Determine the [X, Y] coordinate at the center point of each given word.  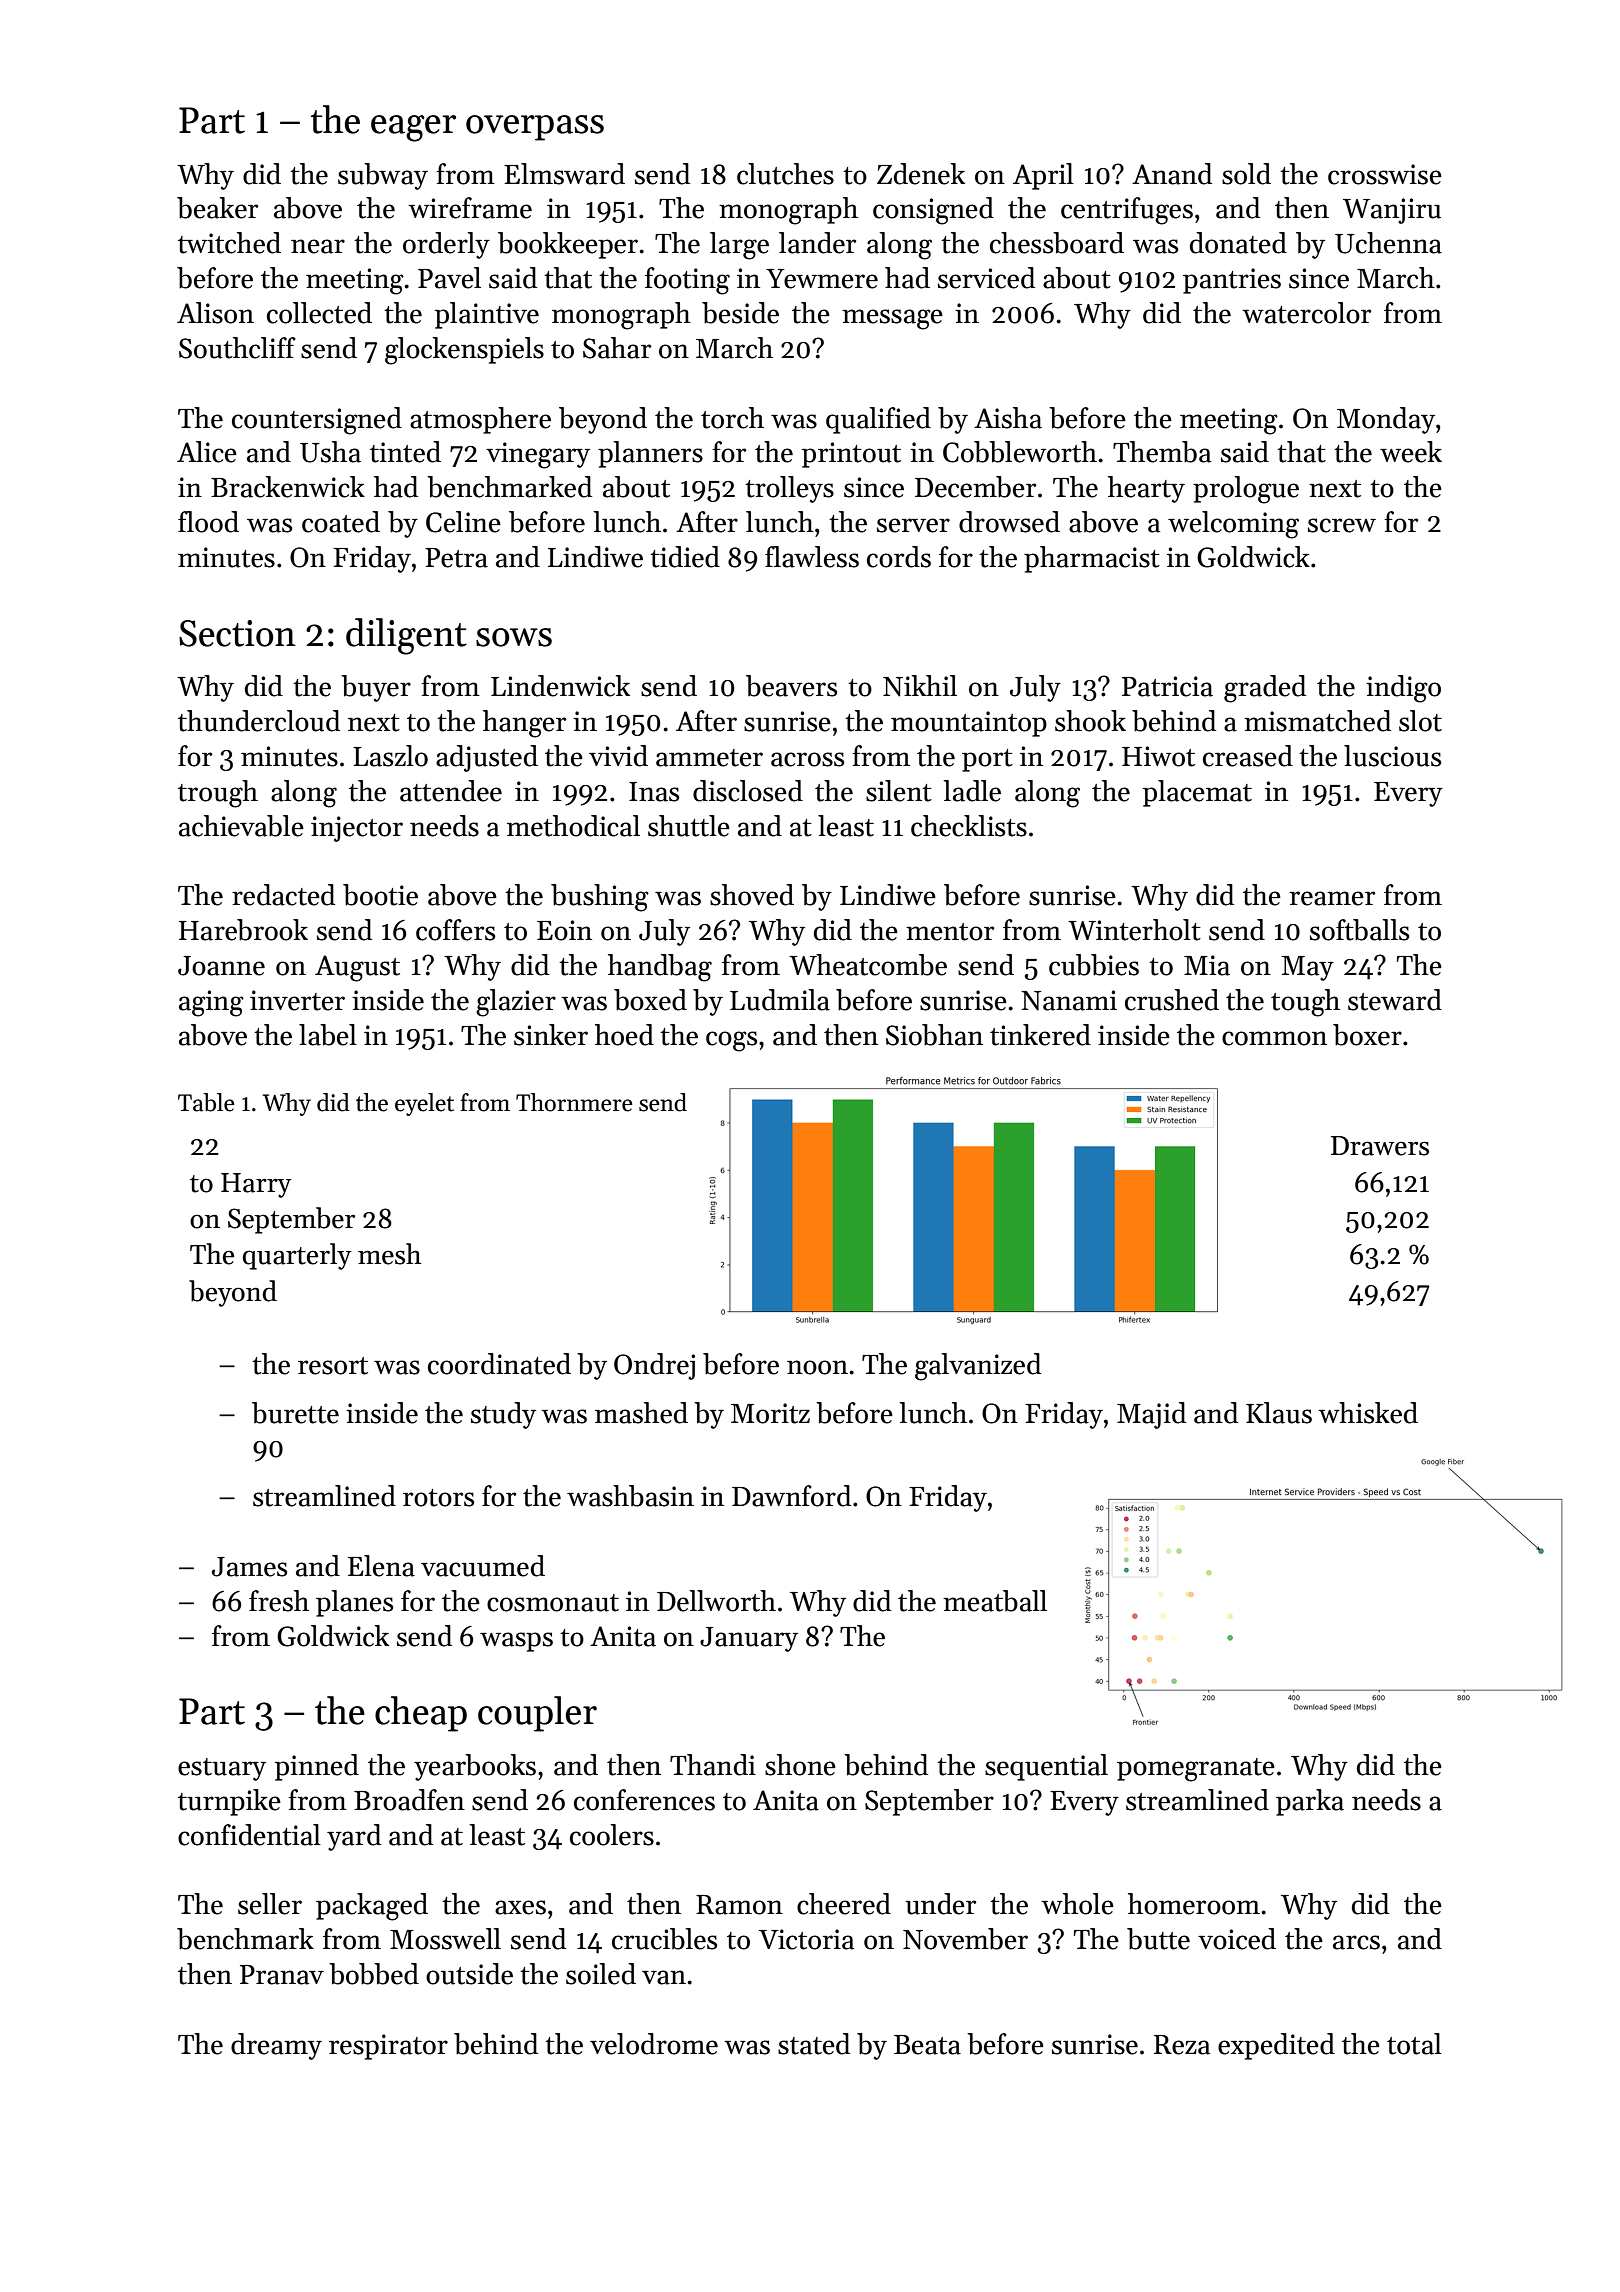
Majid [1151, 1415]
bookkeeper [568, 245]
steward [1395, 1000]
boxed [650, 1000]
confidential [249, 1835]
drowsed [1009, 522]
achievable [241, 826]
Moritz [770, 1413]
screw [1342, 525]
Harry [256, 1185]
